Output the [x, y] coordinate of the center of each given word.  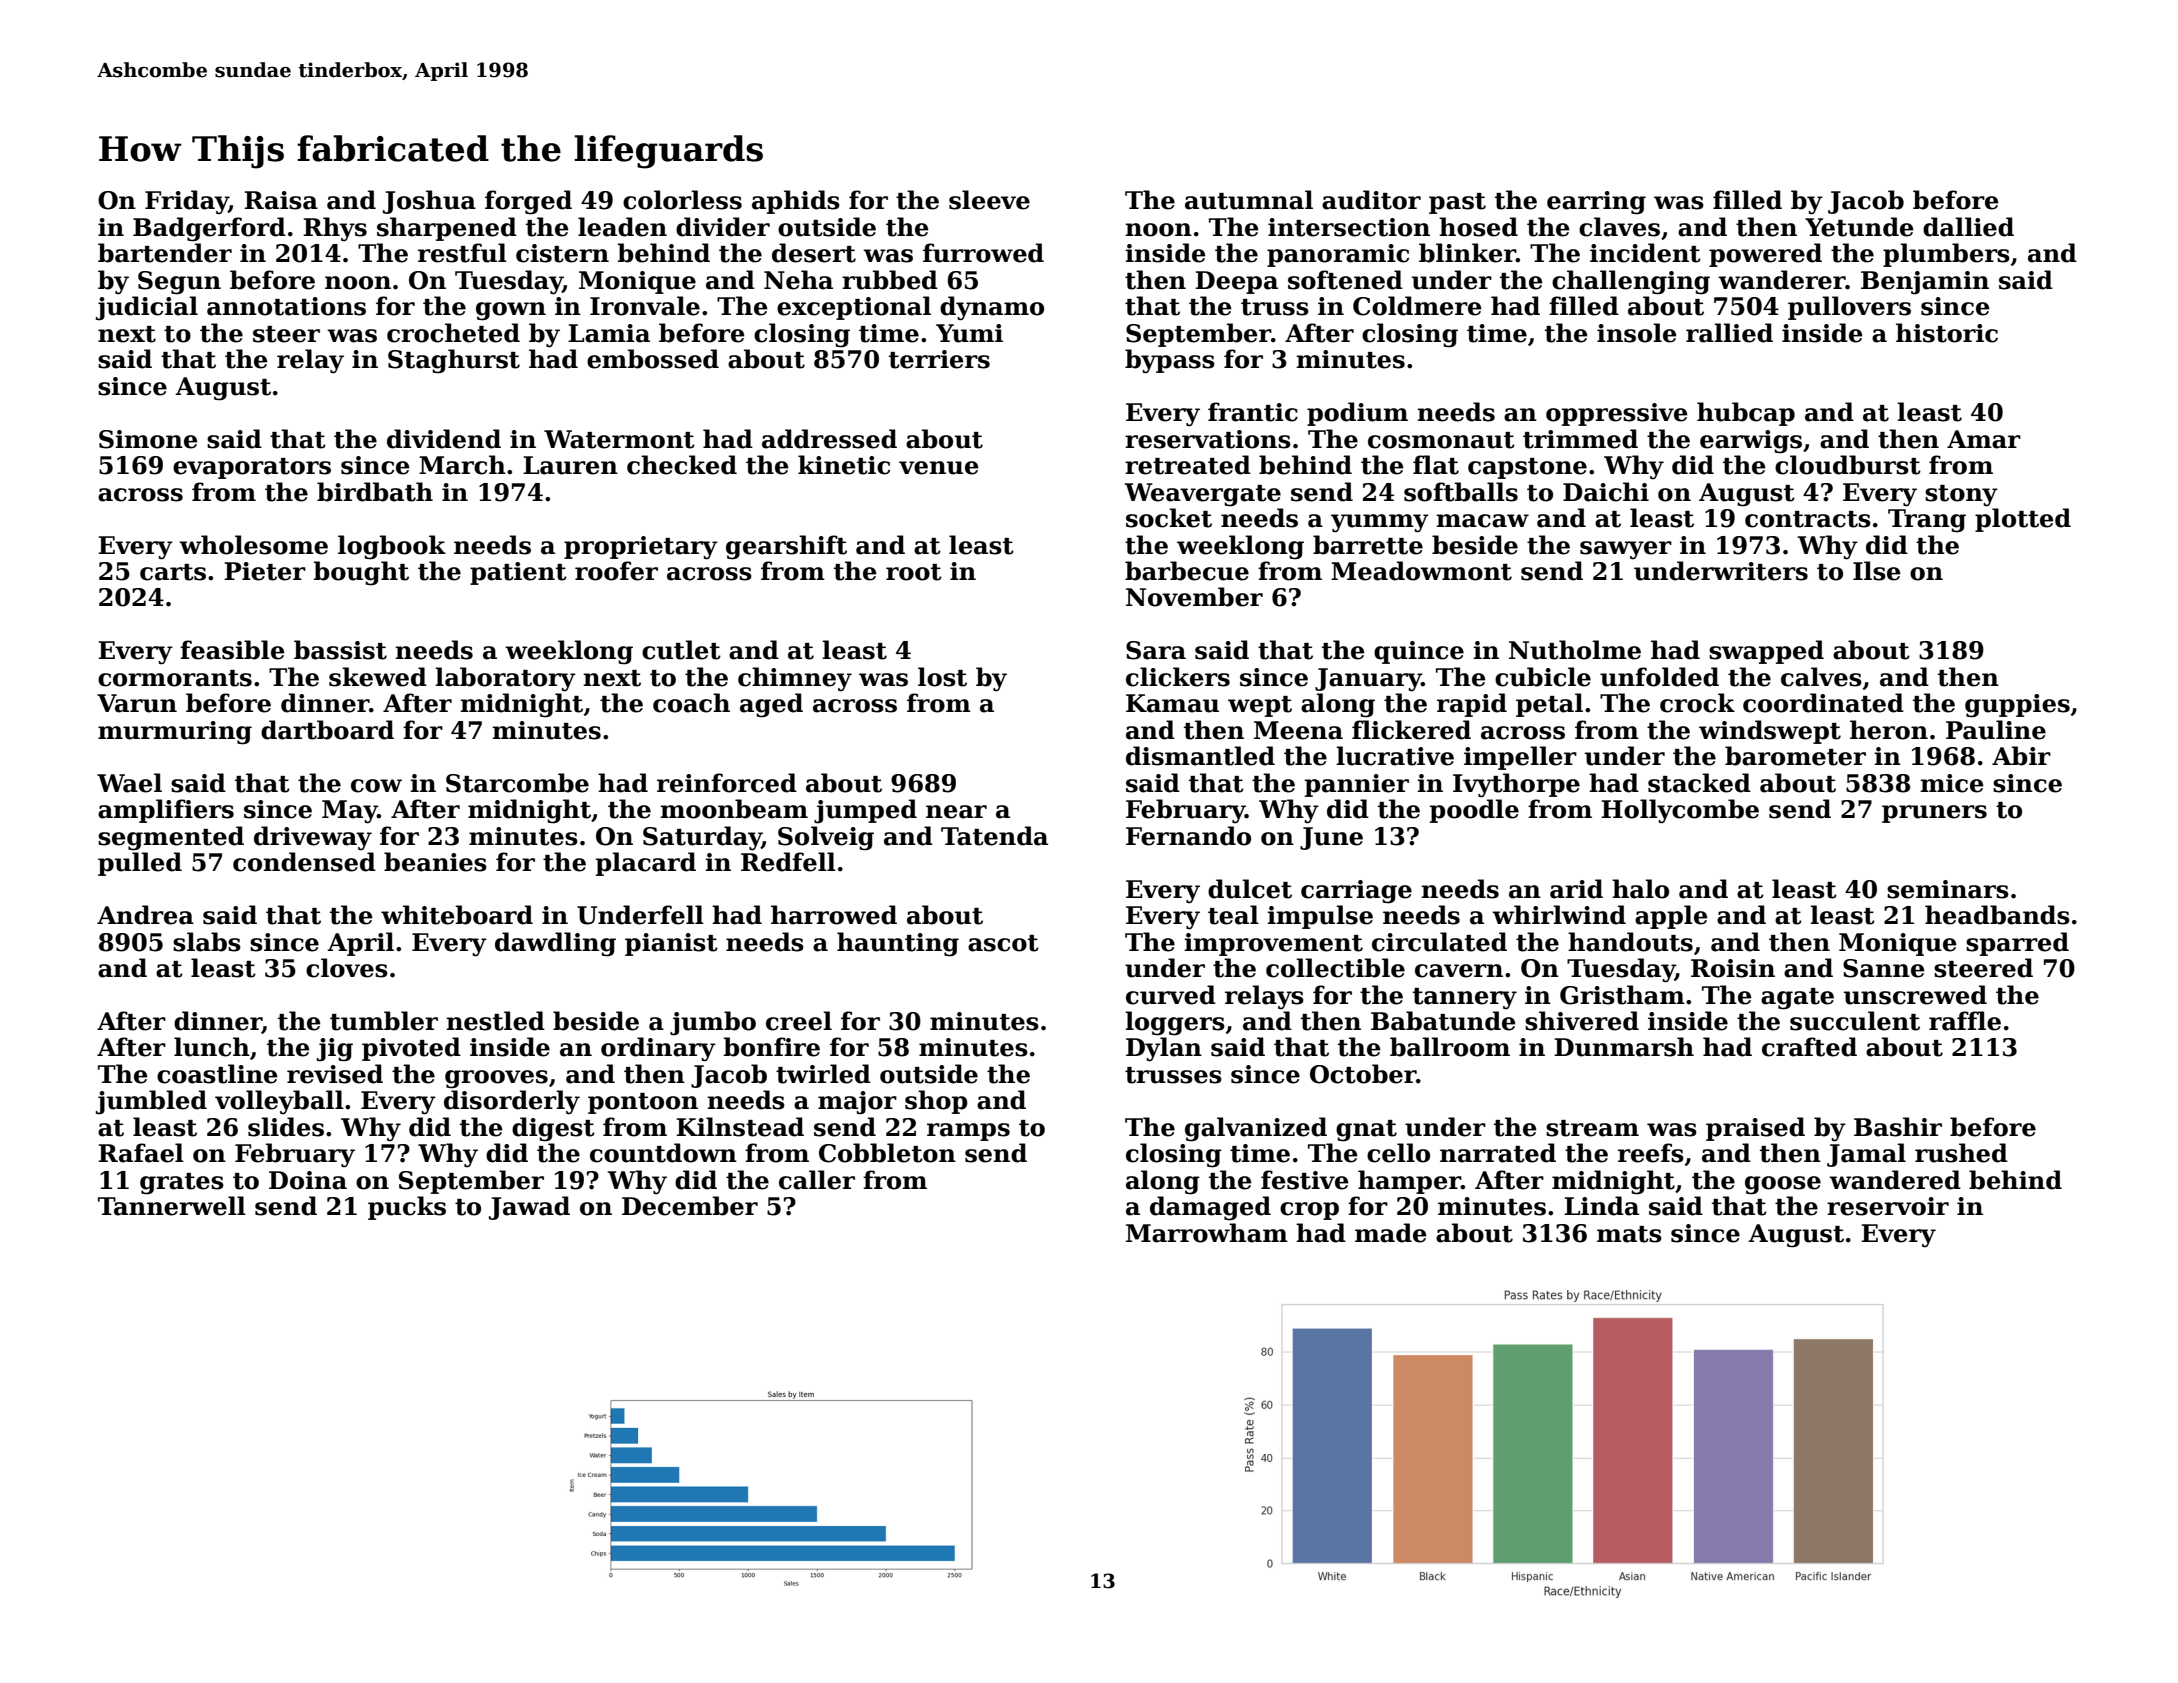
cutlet [681, 650]
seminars [1948, 889]
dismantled [1200, 756]
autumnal [1249, 200]
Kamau [1172, 703]
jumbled [151, 1102]
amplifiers [166, 811]
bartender [165, 253]
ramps [968, 1132]
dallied [1968, 227]
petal [1549, 705]
